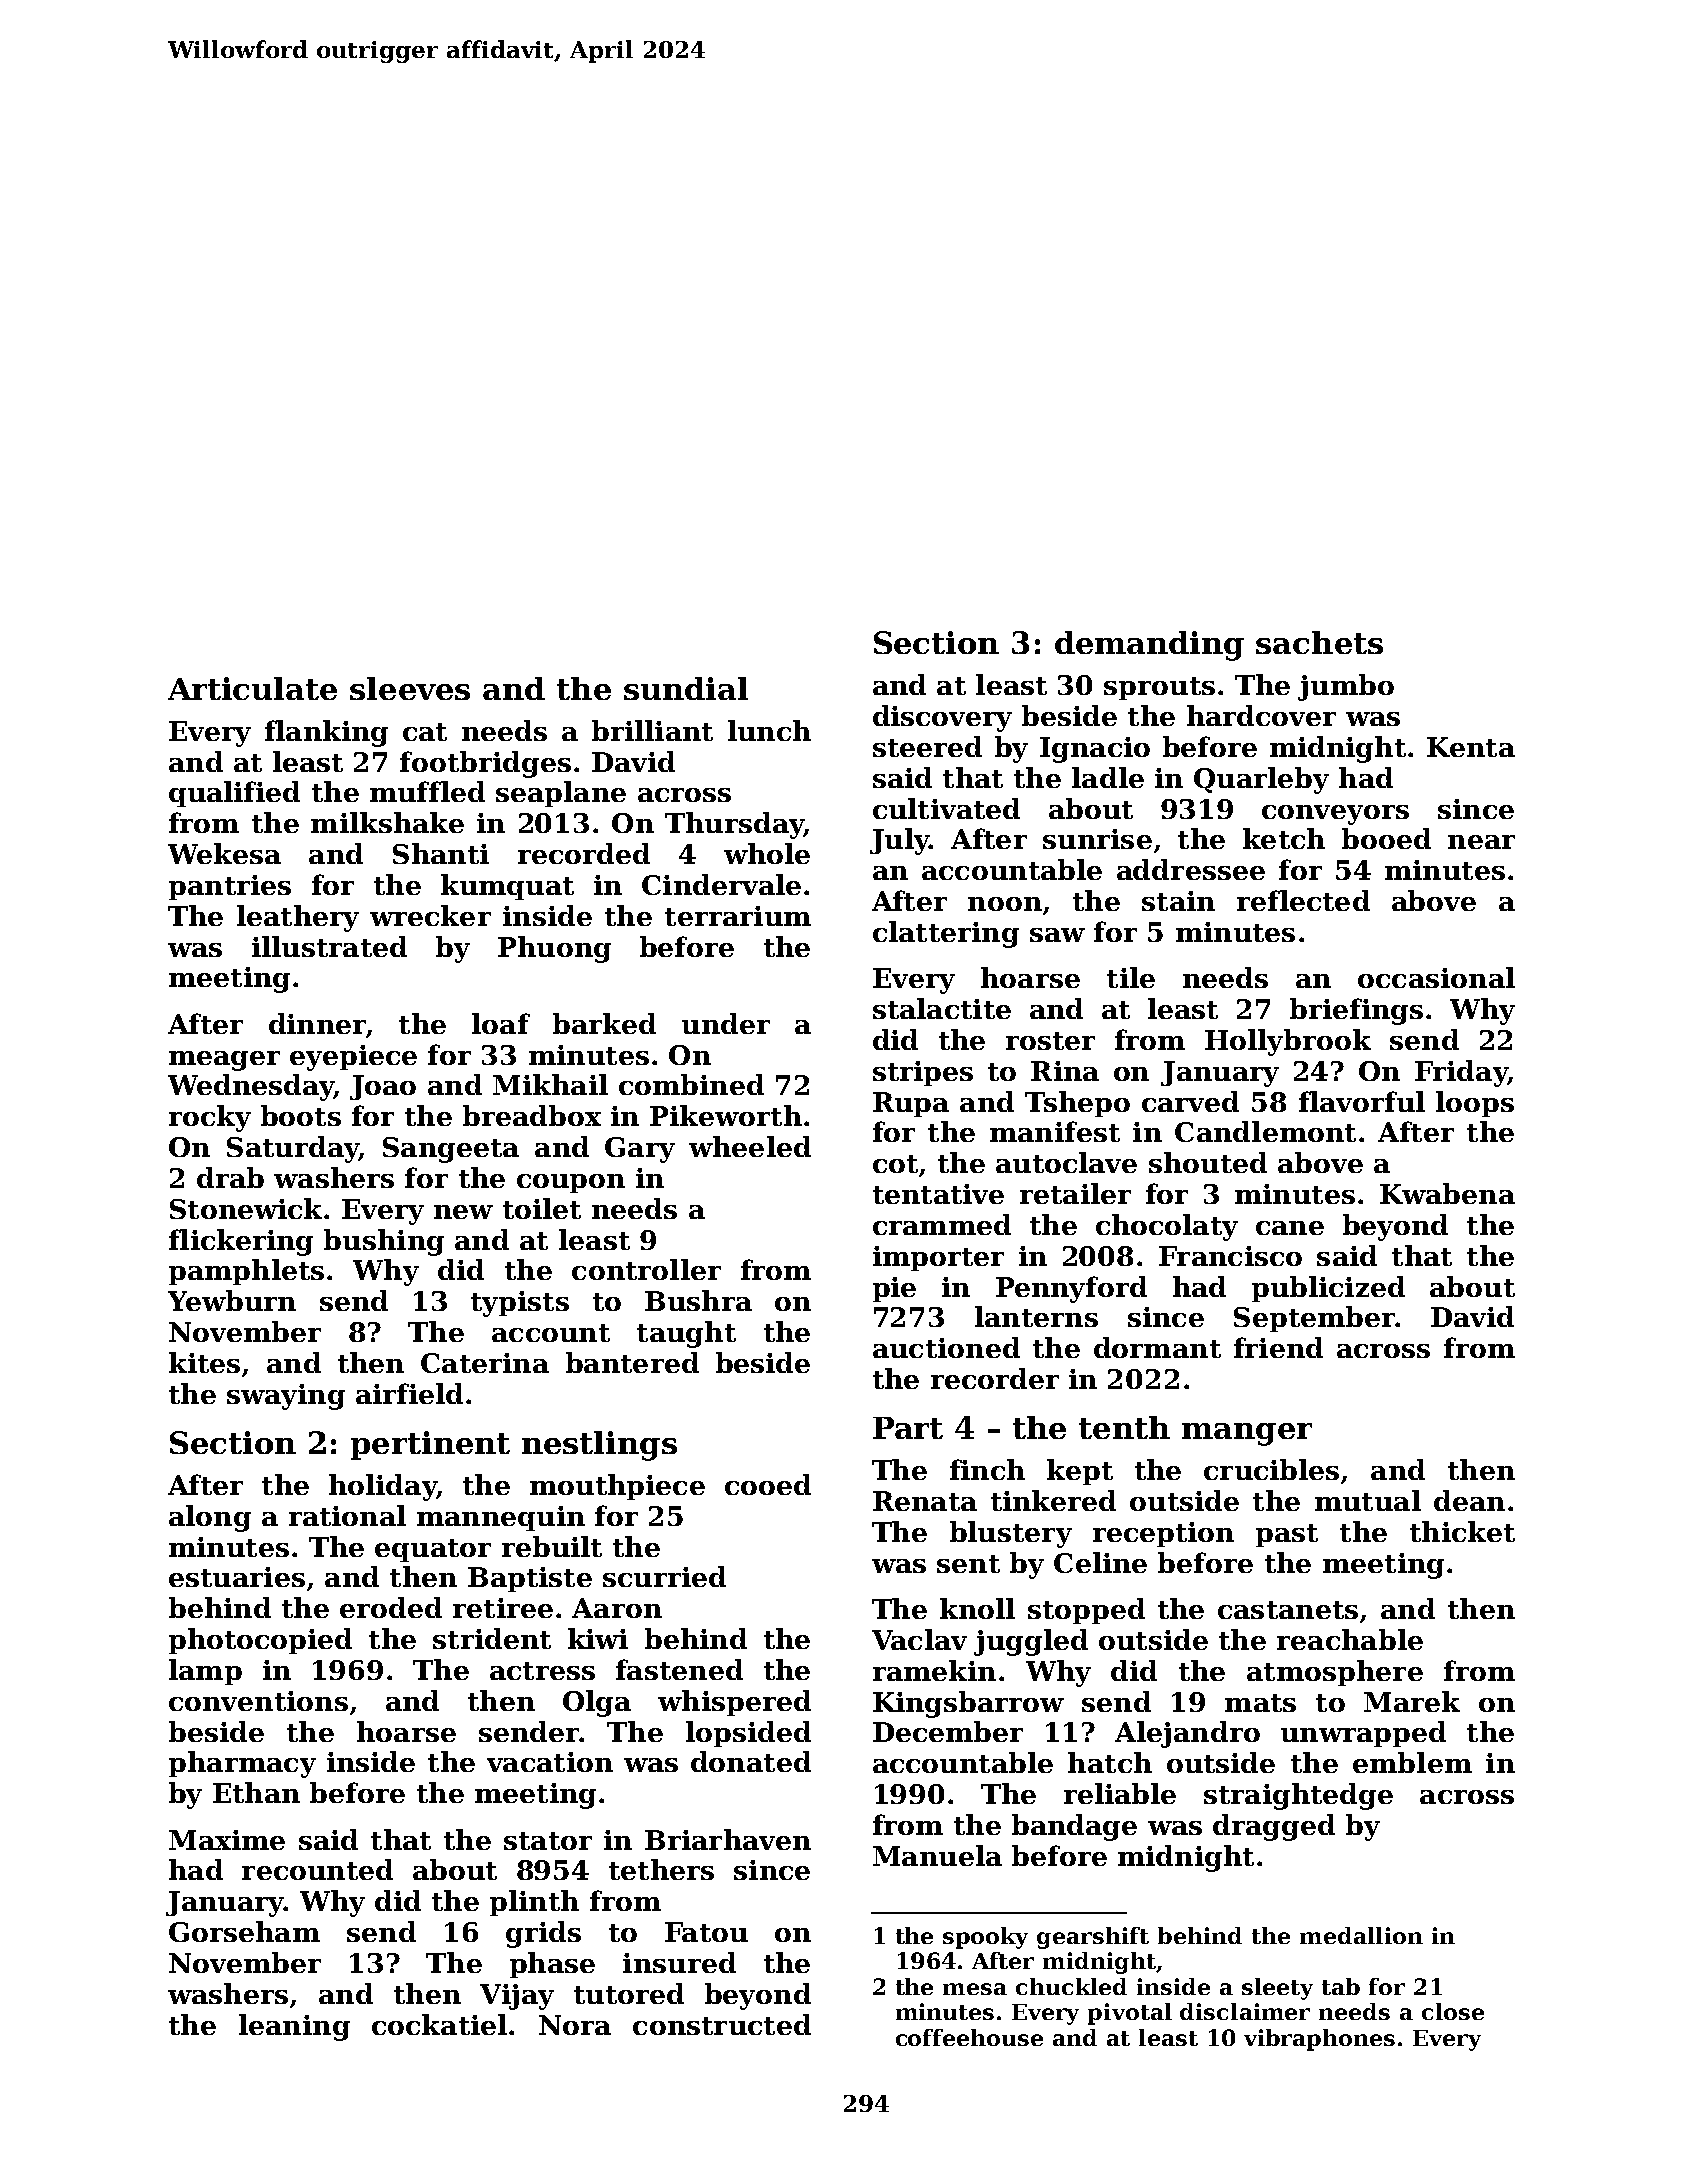 The width and height of the page is (1683, 2178). What do you see at coordinates (347, 1515) in the page?
I see `rational` at bounding box center [347, 1515].
